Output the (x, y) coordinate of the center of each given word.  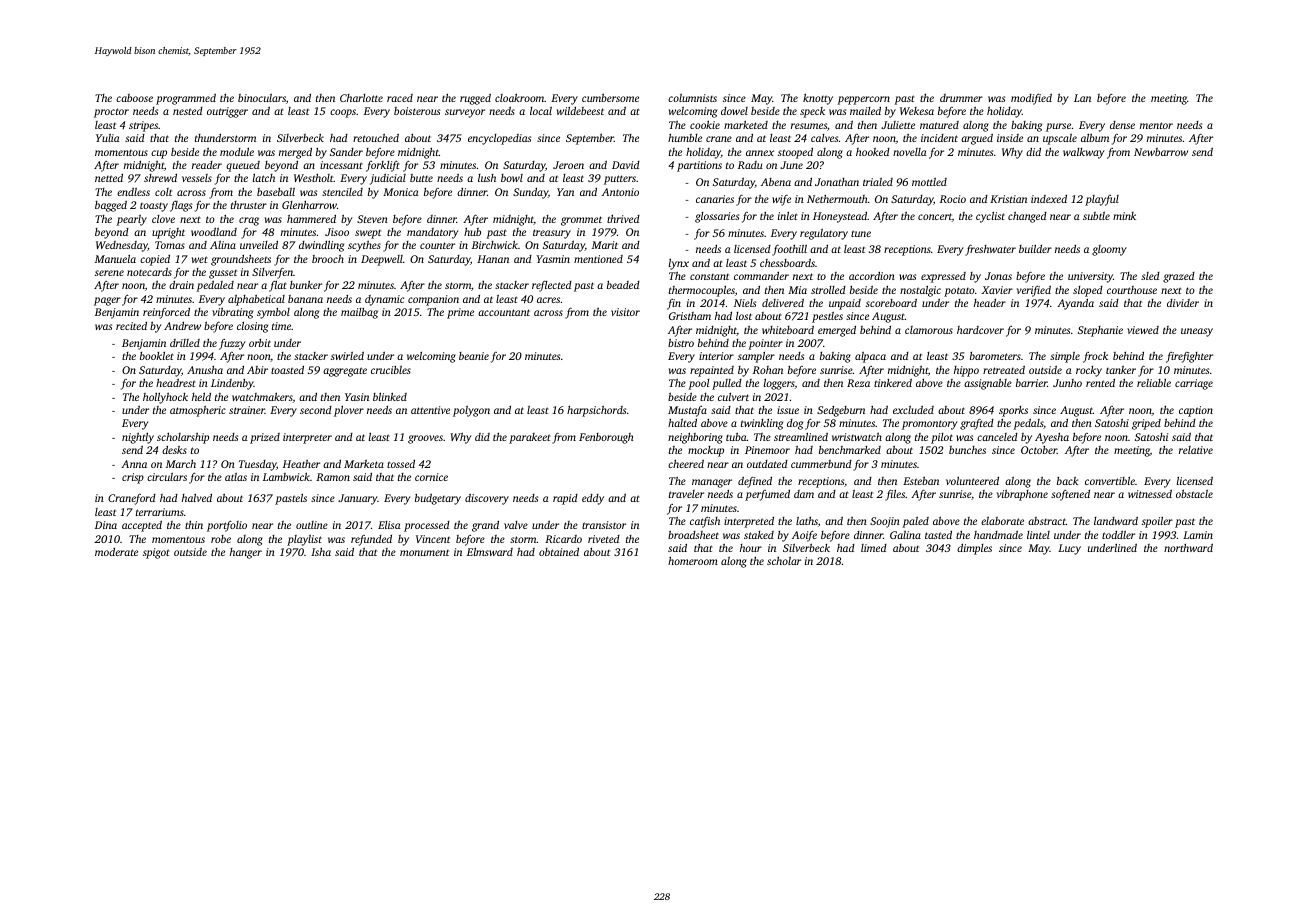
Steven (372, 219)
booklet (157, 356)
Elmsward (490, 552)
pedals (1028, 424)
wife (781, 200)
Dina (106, 525)
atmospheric (198, 411)
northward (1188, 547)
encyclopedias (499, 139)
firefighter (1189, 357)
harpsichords (596, 411)
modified (1031, 99)
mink (1124, 216)
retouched (376, 137)
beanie (474, 356)
